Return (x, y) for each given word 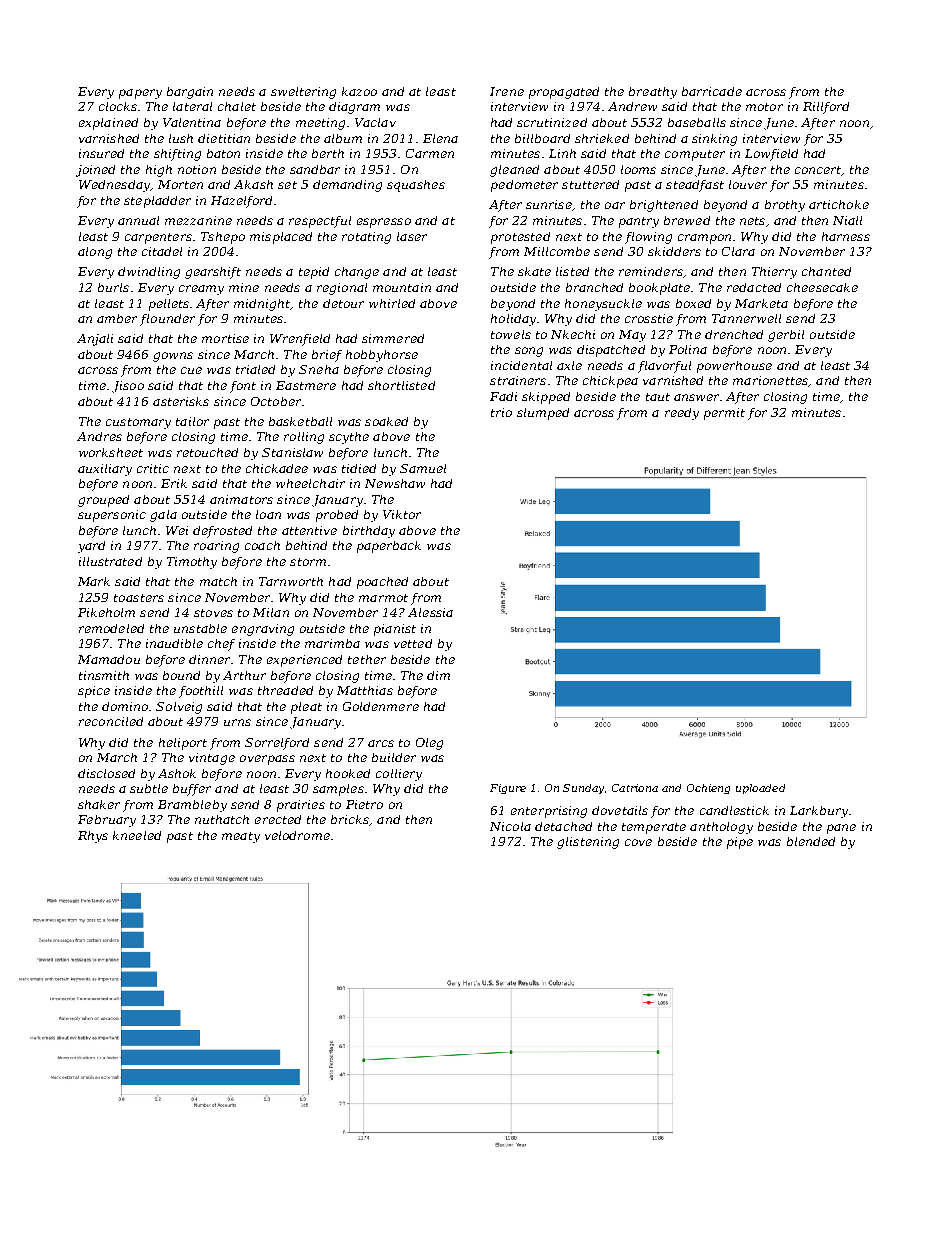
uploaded (760, 789)
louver (748, 184)
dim (438, 675)
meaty (241, 837)
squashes (416, 186)
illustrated (110, 561)
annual (138, 220)
